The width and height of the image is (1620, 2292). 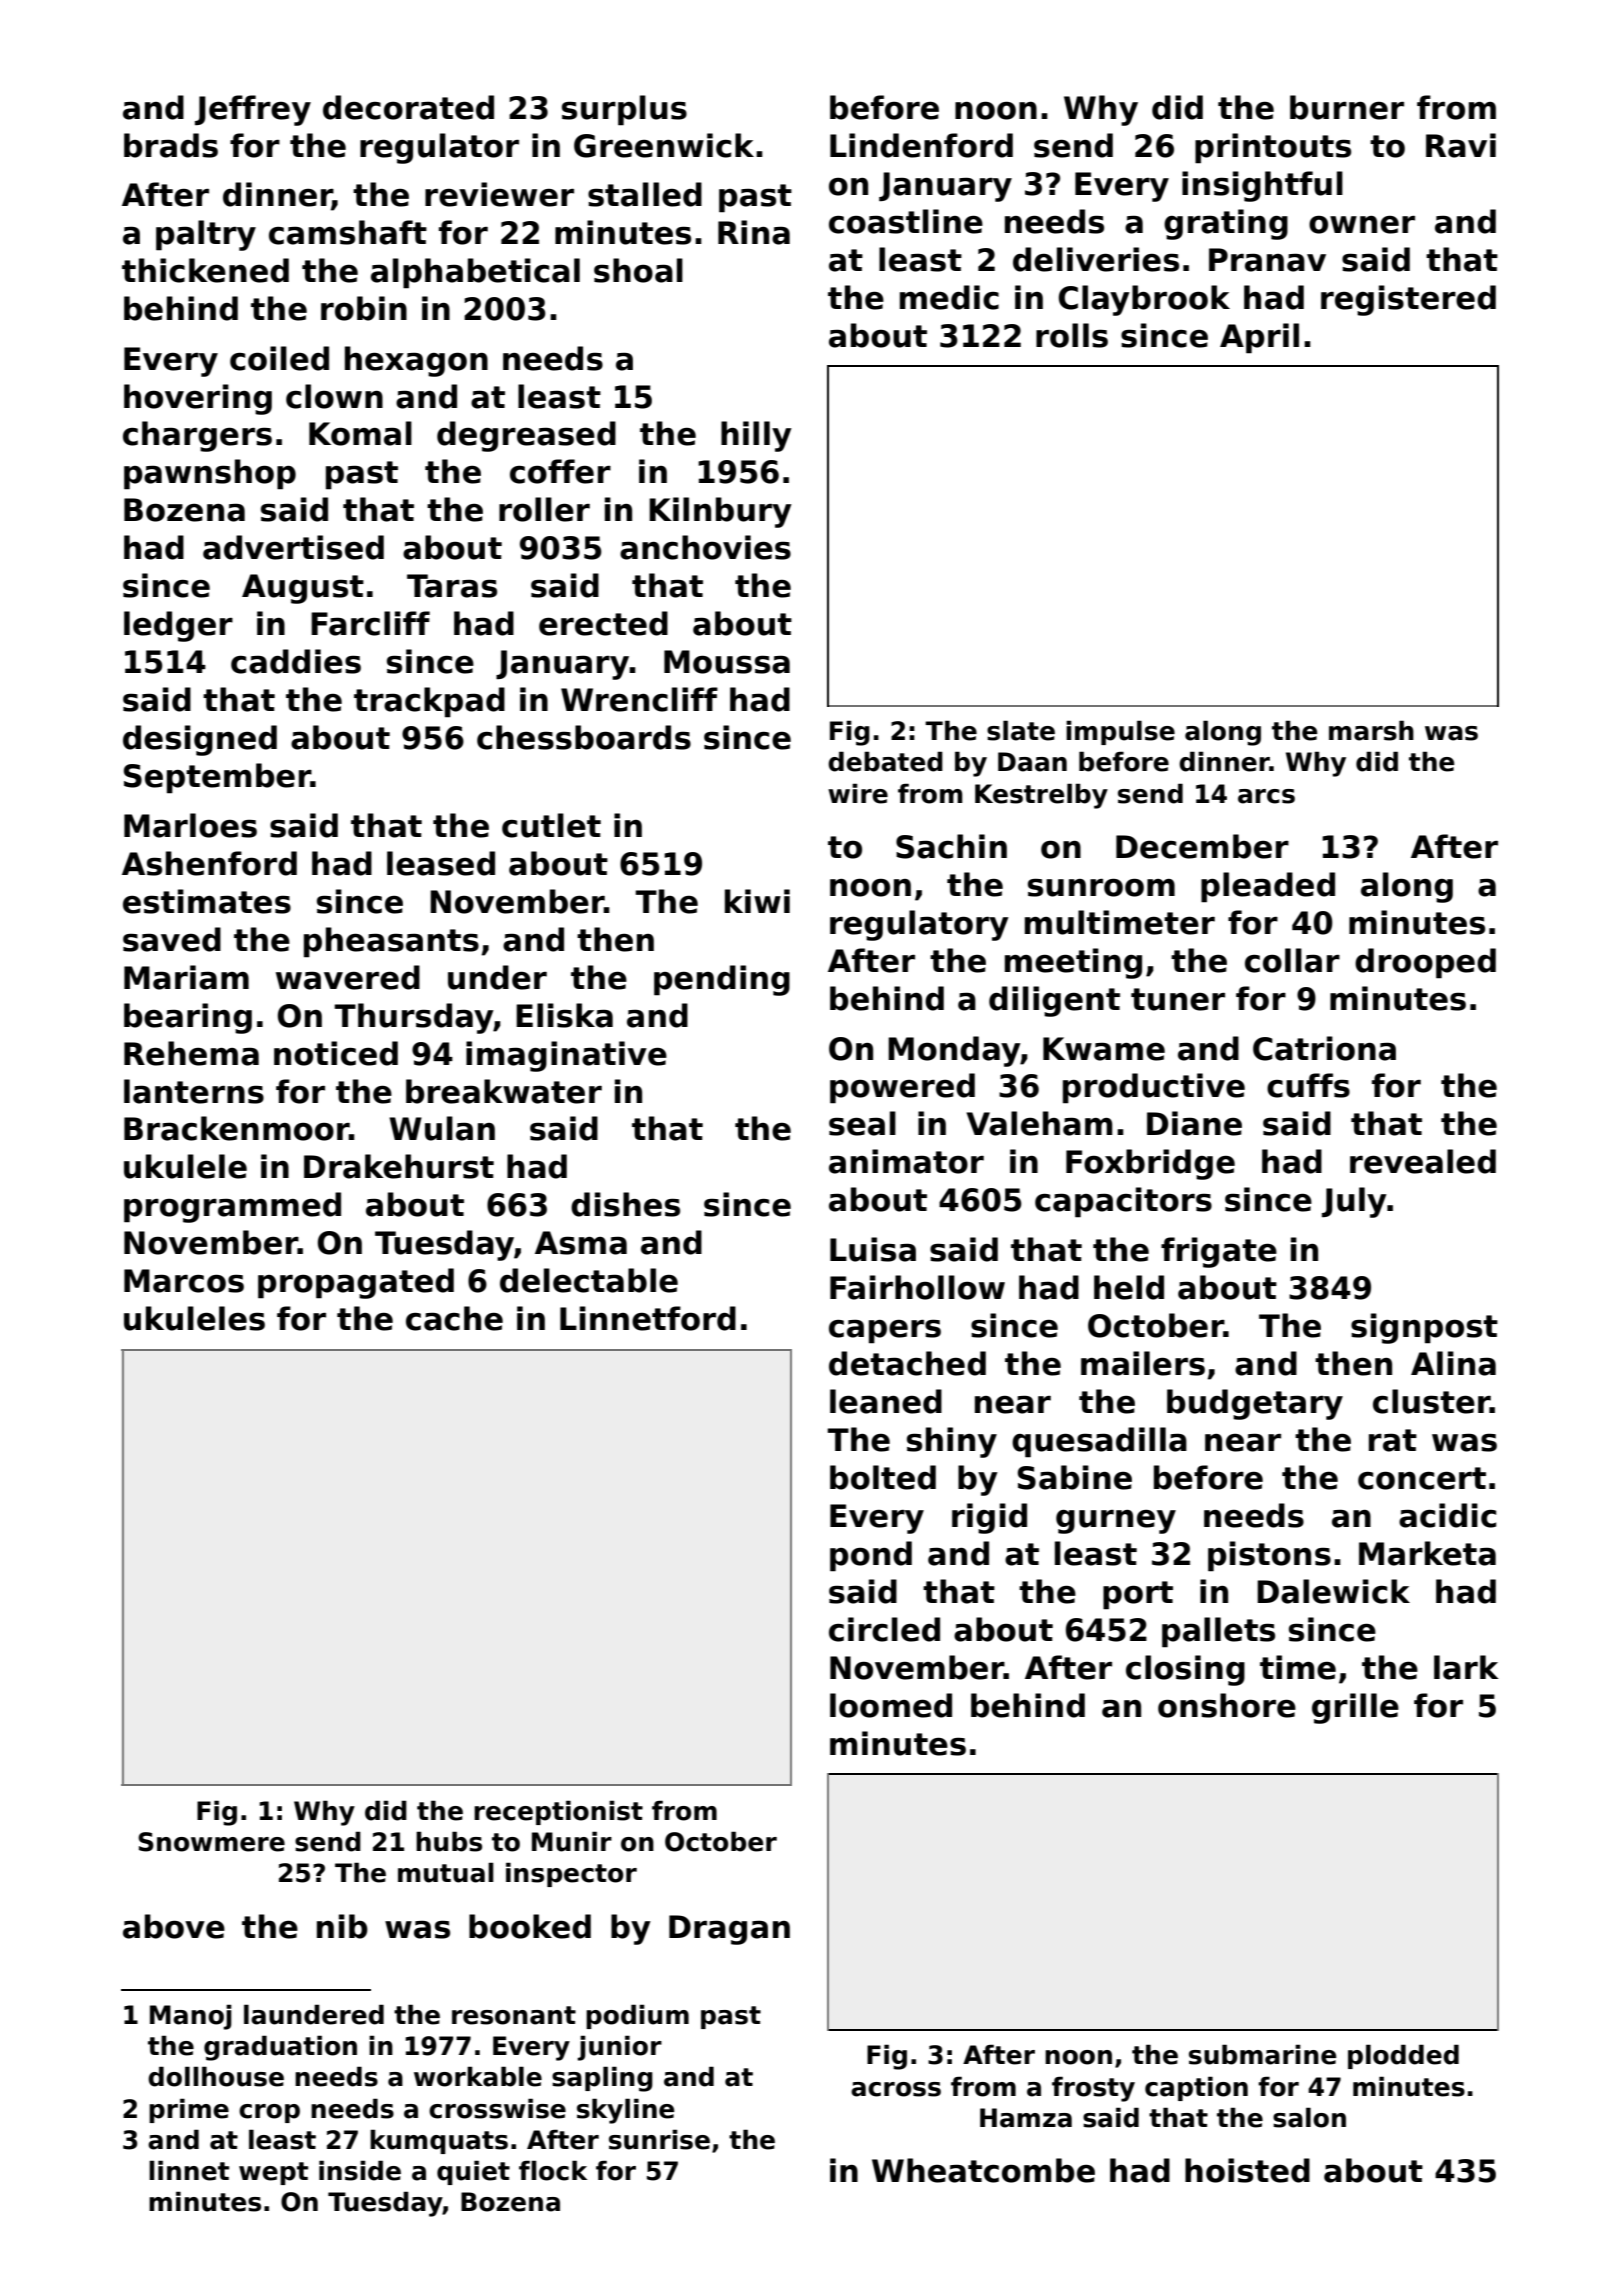 I want to click on medic, so click(x=949, y=297).
